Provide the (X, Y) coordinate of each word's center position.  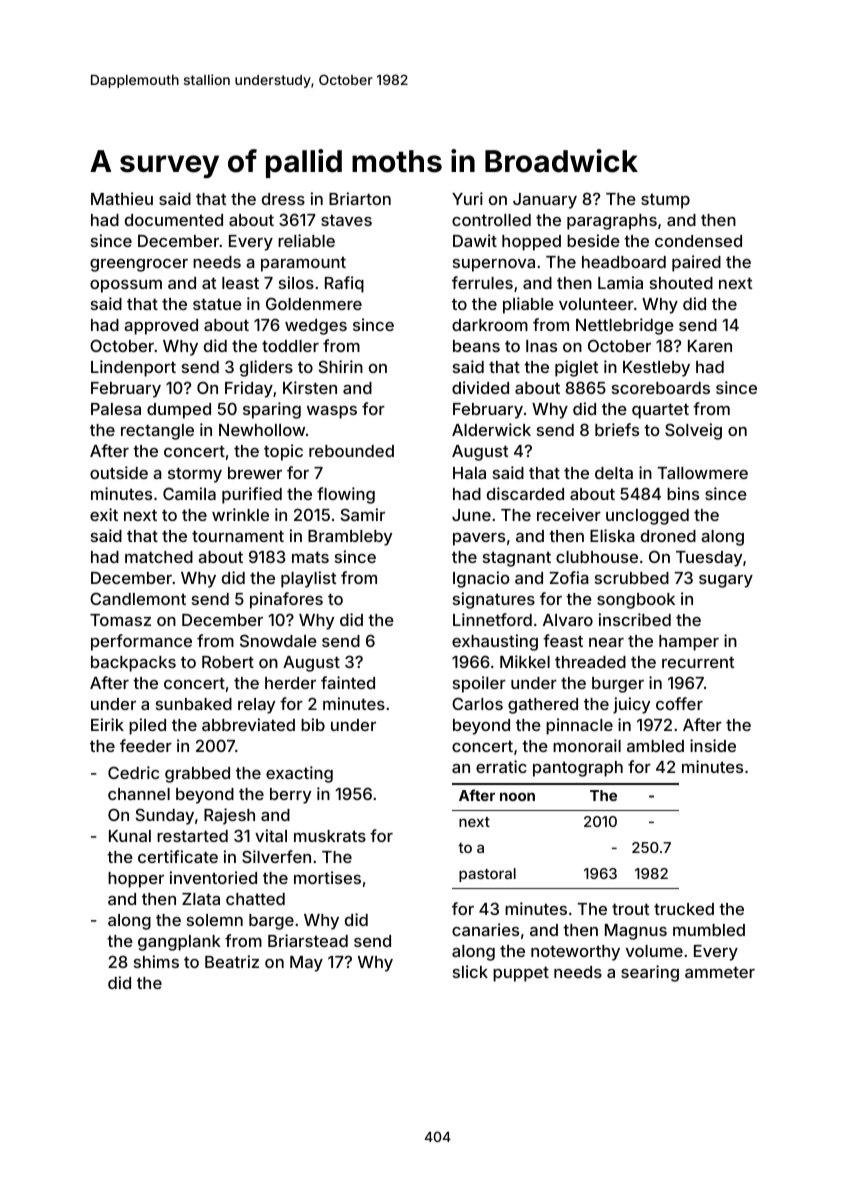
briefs (617, 429)
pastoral (487, 875)
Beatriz (232, 961)
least (240, 283)
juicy (631, 705)
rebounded (351, 451)
